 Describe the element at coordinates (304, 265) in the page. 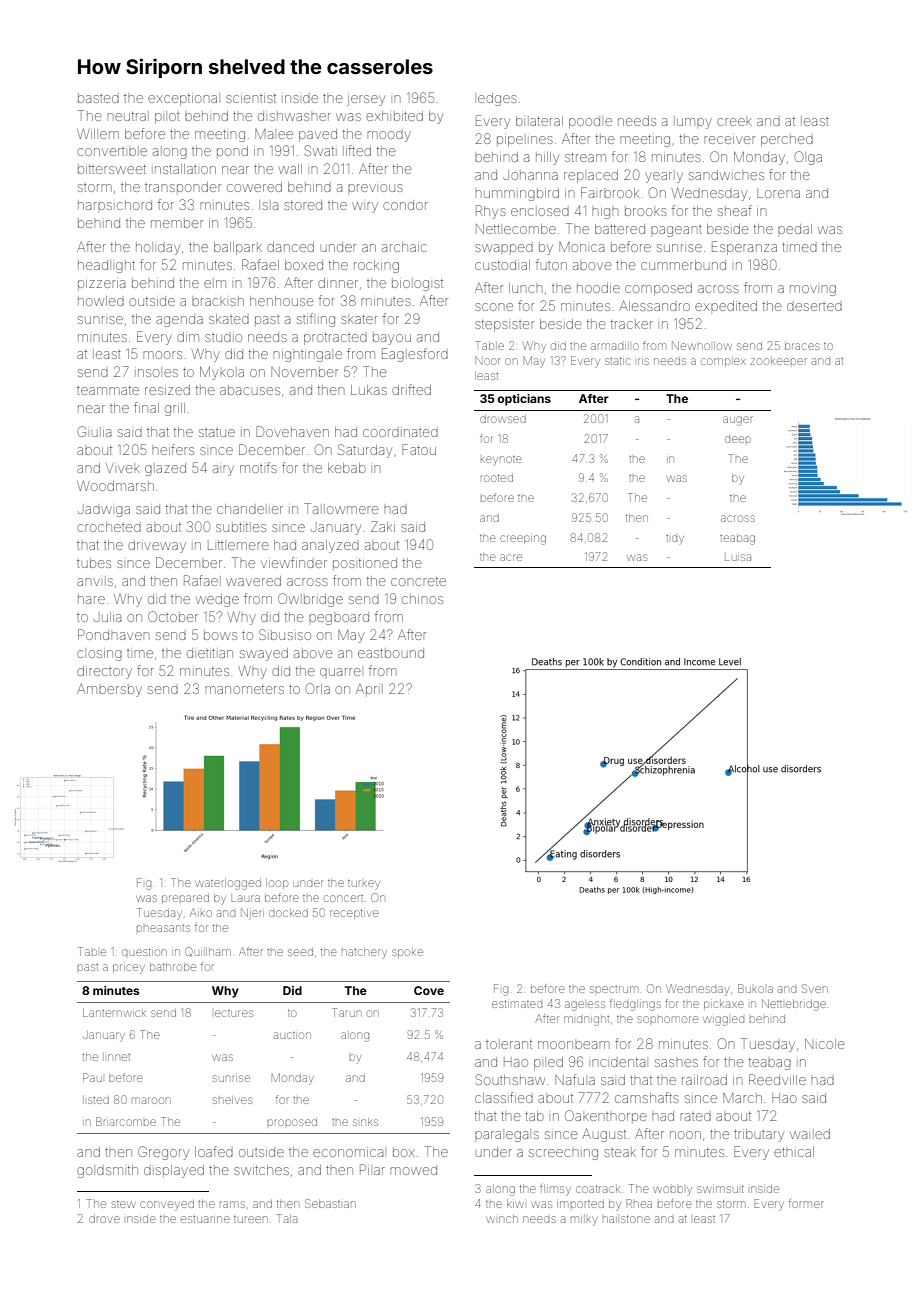

I see `boxed` at that location.
